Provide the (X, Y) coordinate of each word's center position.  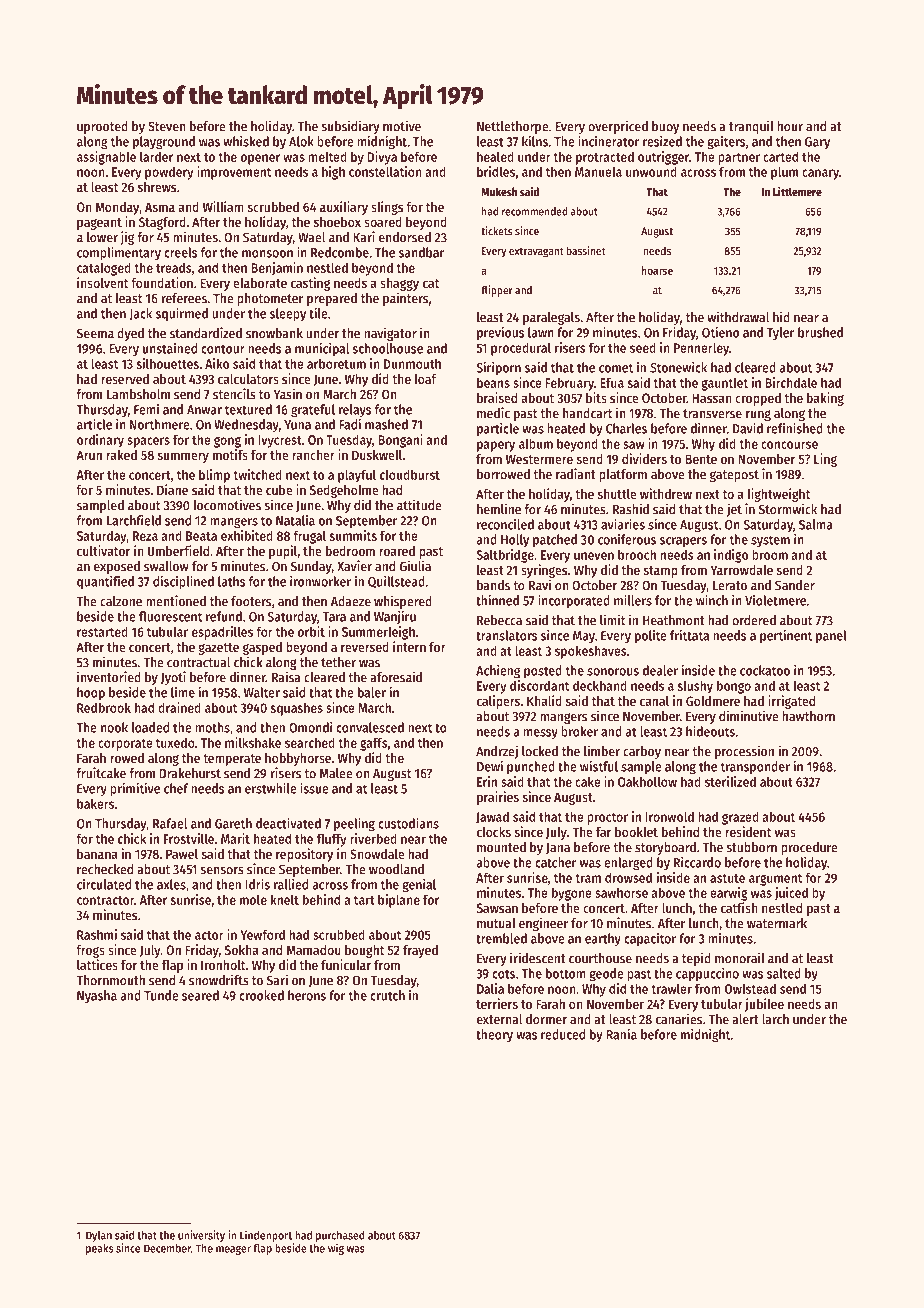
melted (327, 156)
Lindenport (266, 1236)
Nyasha (97, 996)
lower (102, 237)
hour (790, 126)
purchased (340, 1236)
